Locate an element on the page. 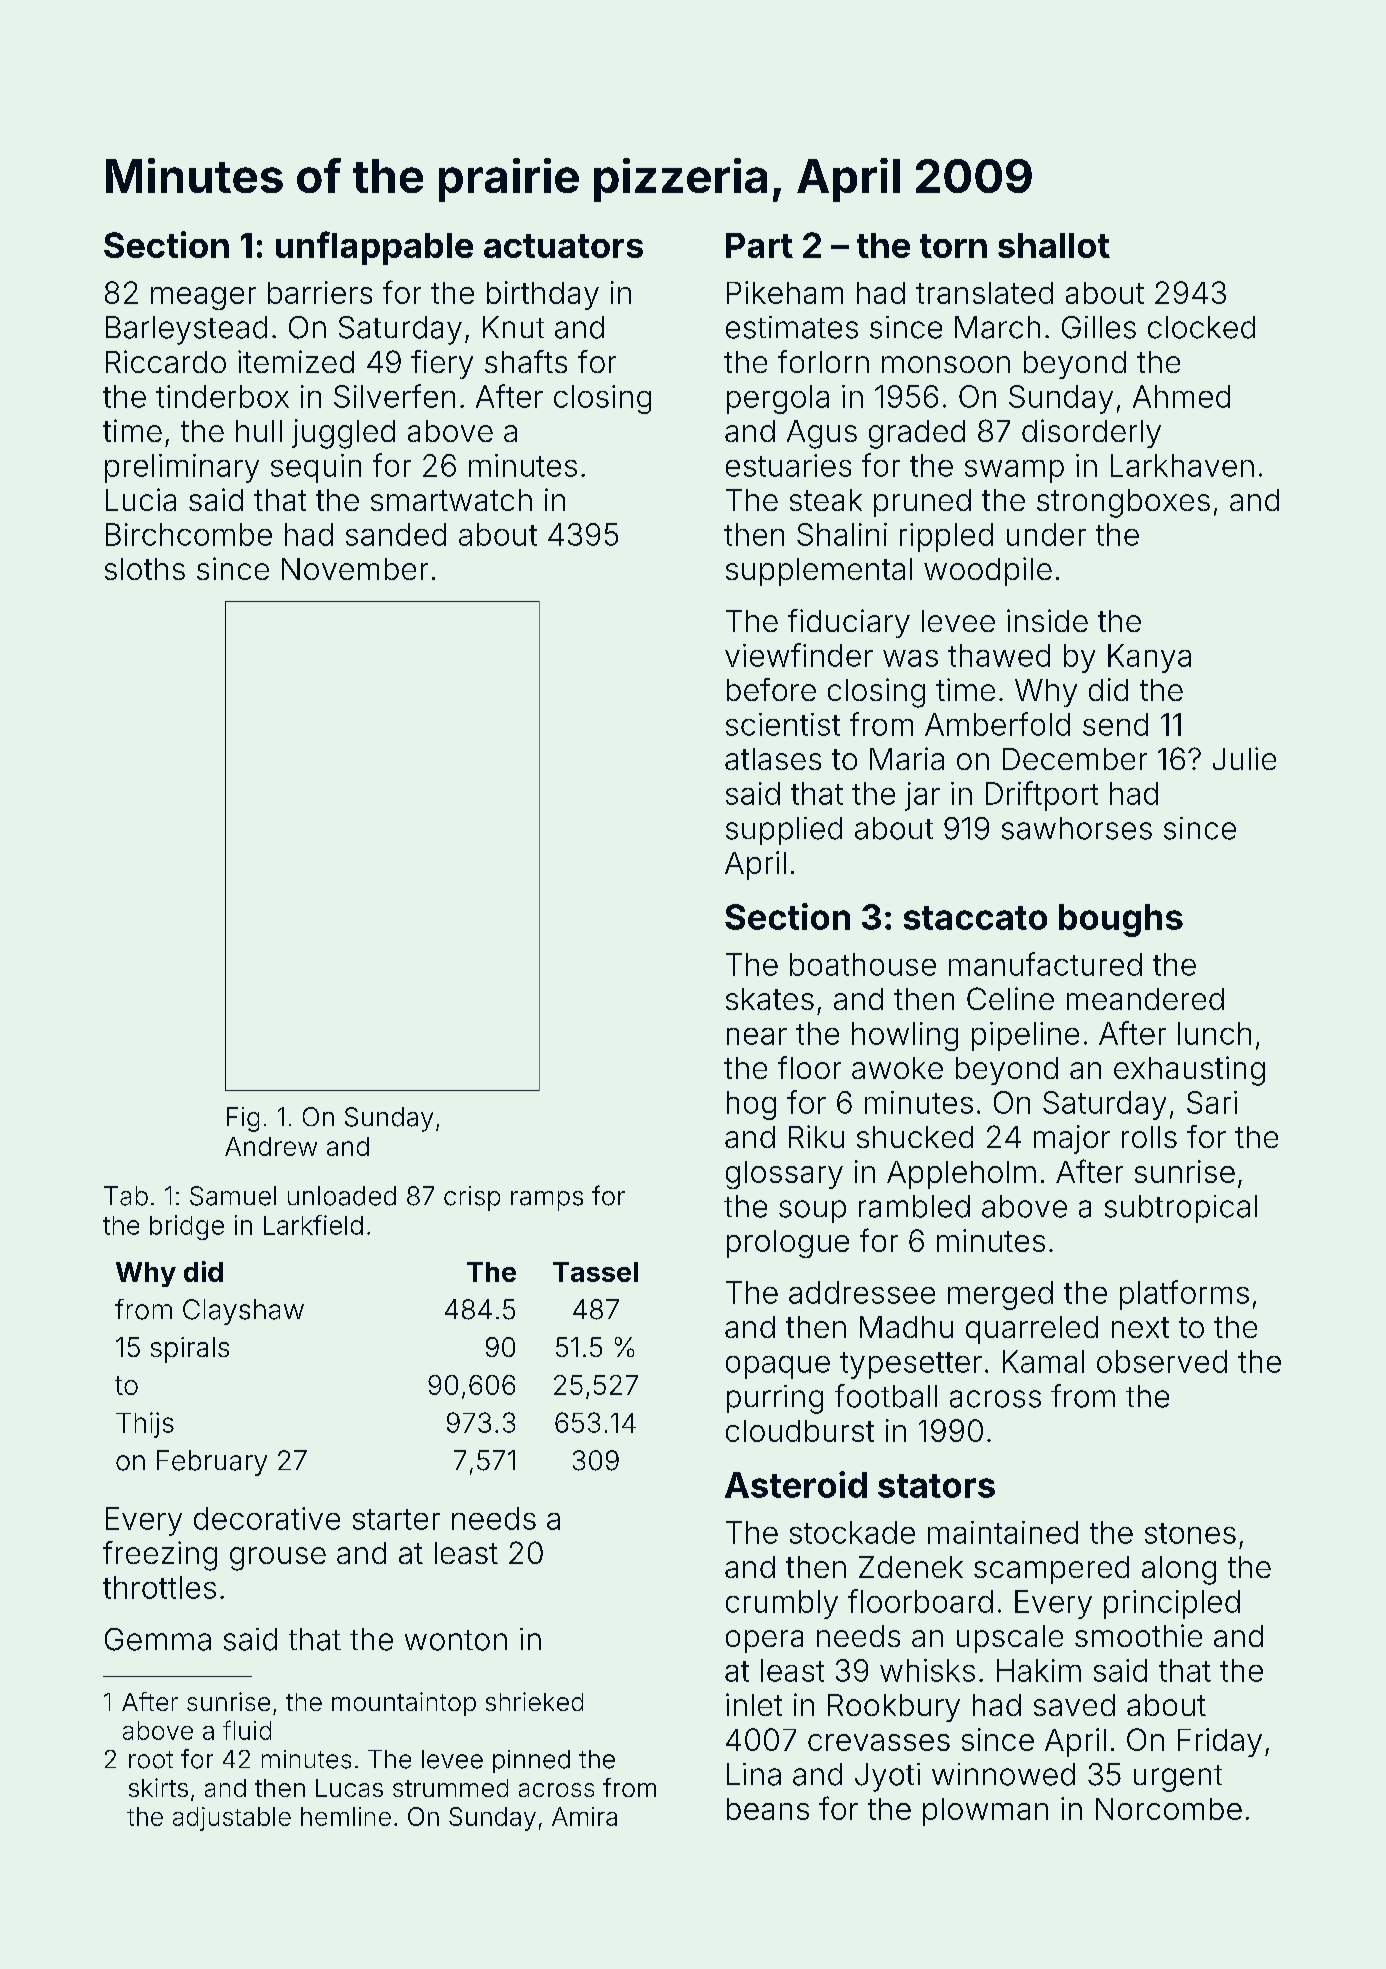 Image resolution: width=1386 pixels, height=1969 pixels. skates is located at coordinates (770, 999).
